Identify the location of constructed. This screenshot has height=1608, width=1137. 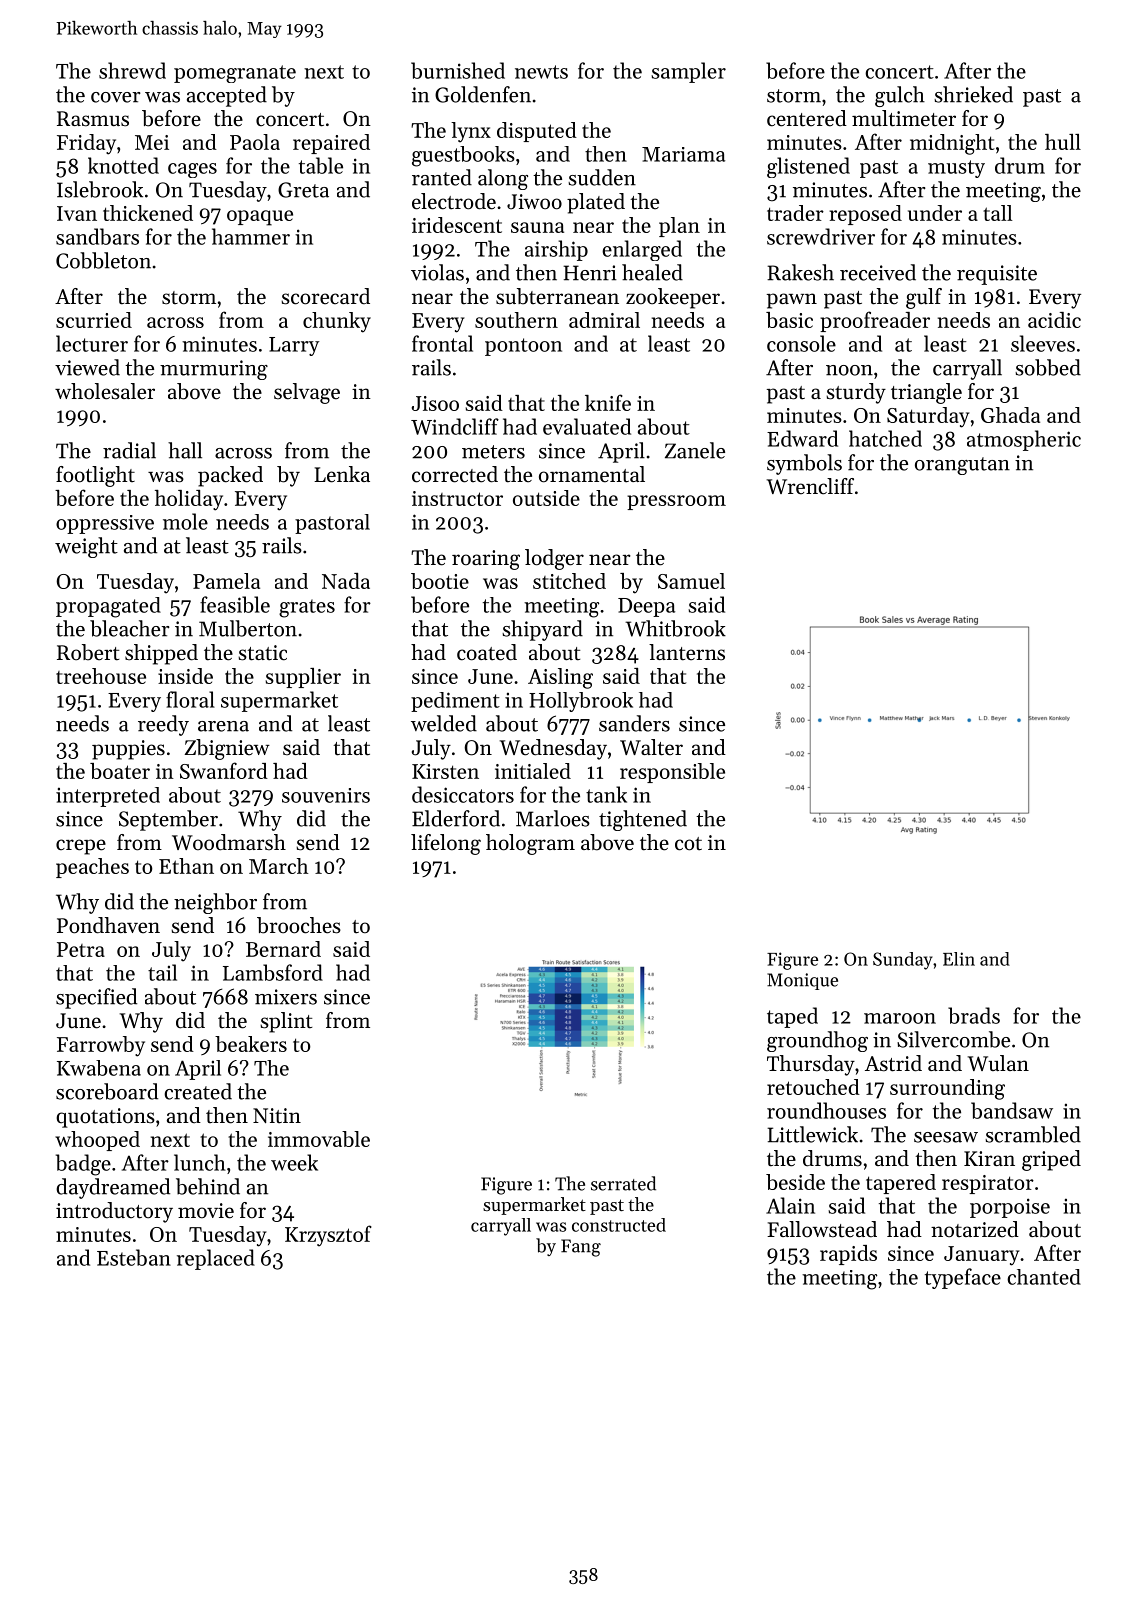
(619, 1225).
